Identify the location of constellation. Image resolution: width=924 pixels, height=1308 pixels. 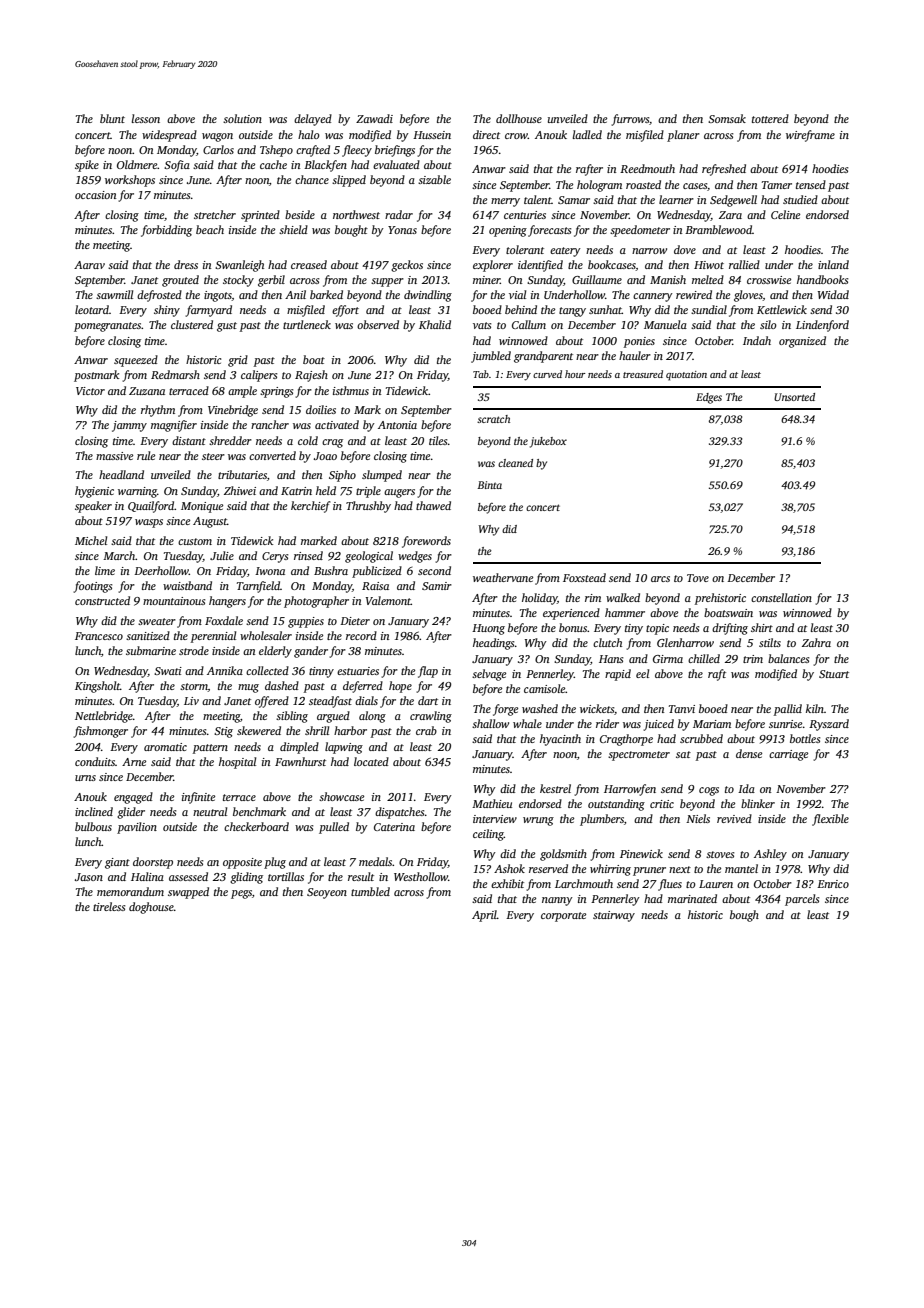
(781, 597).
